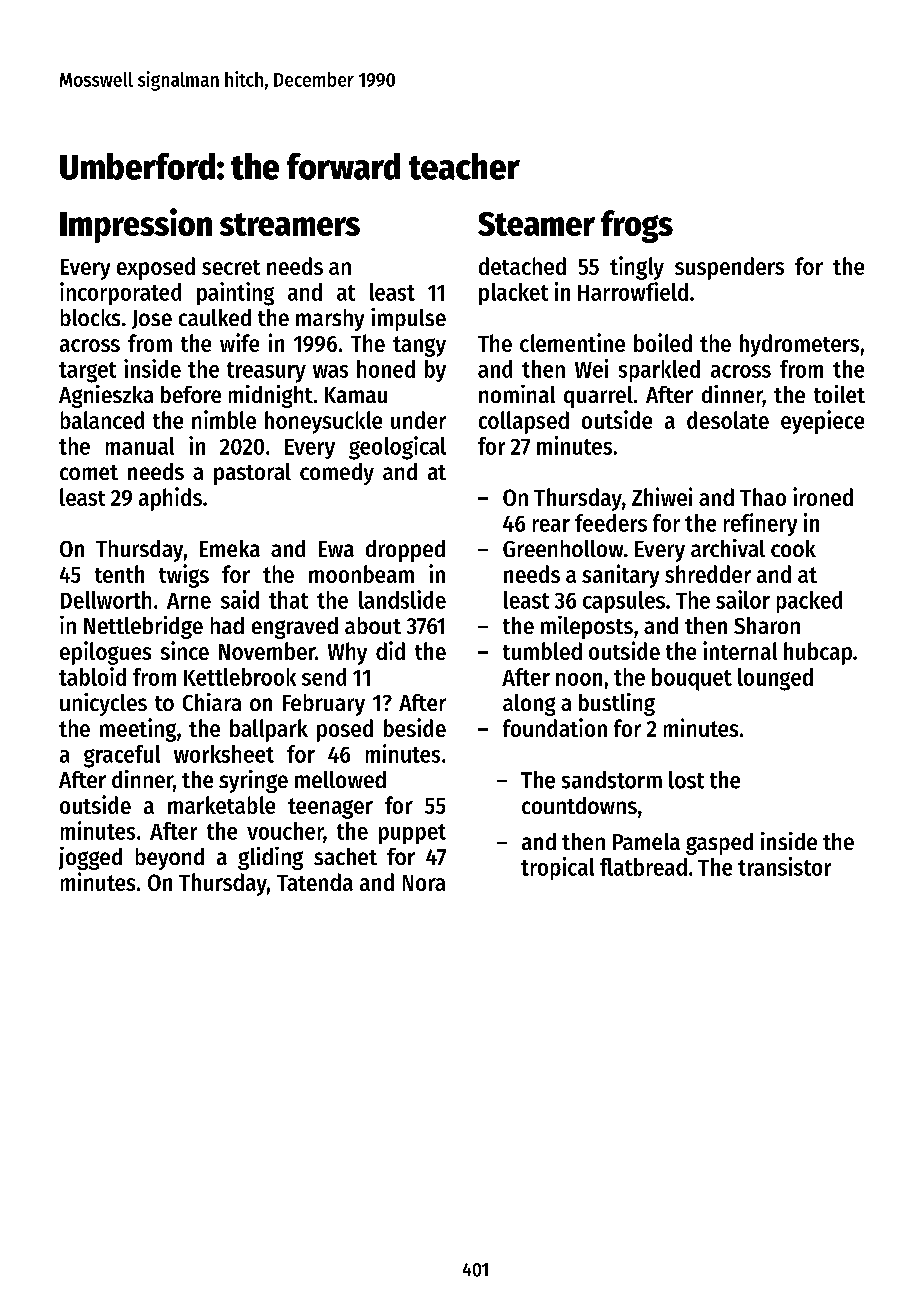  Describe the element at coordinates (708, 574) in the document. I see `shredder` at that location.
